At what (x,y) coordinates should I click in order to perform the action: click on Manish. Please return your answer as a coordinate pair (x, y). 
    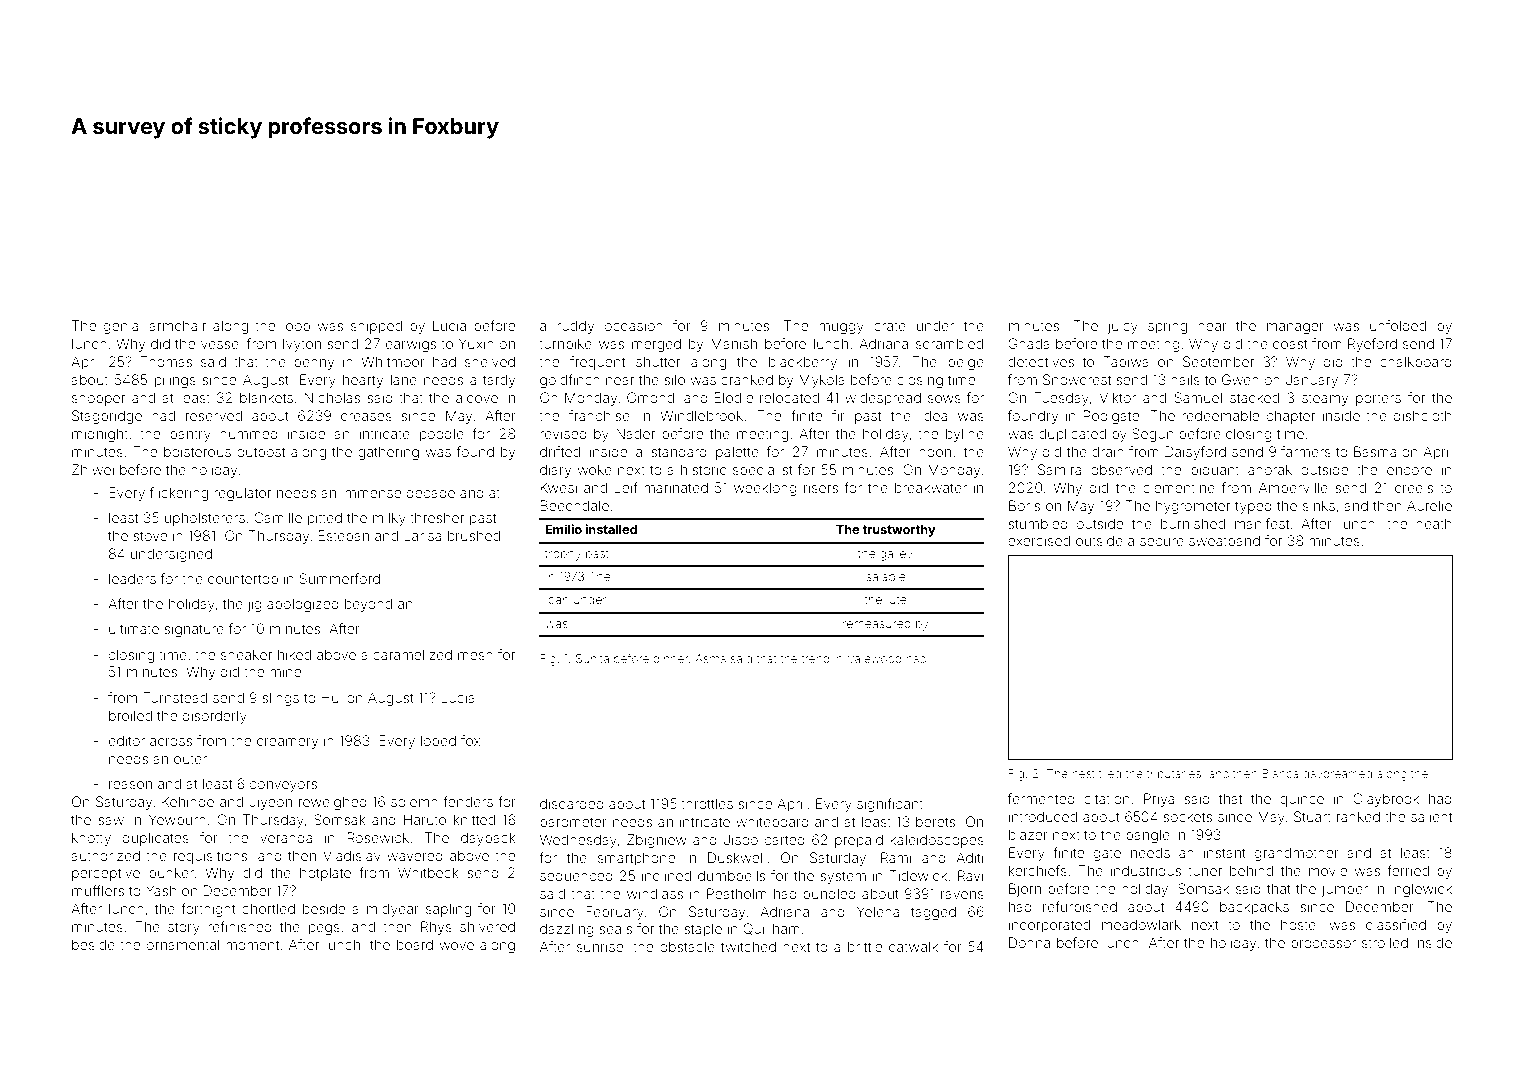
    Looking at the image, I should click on (734, 343).
